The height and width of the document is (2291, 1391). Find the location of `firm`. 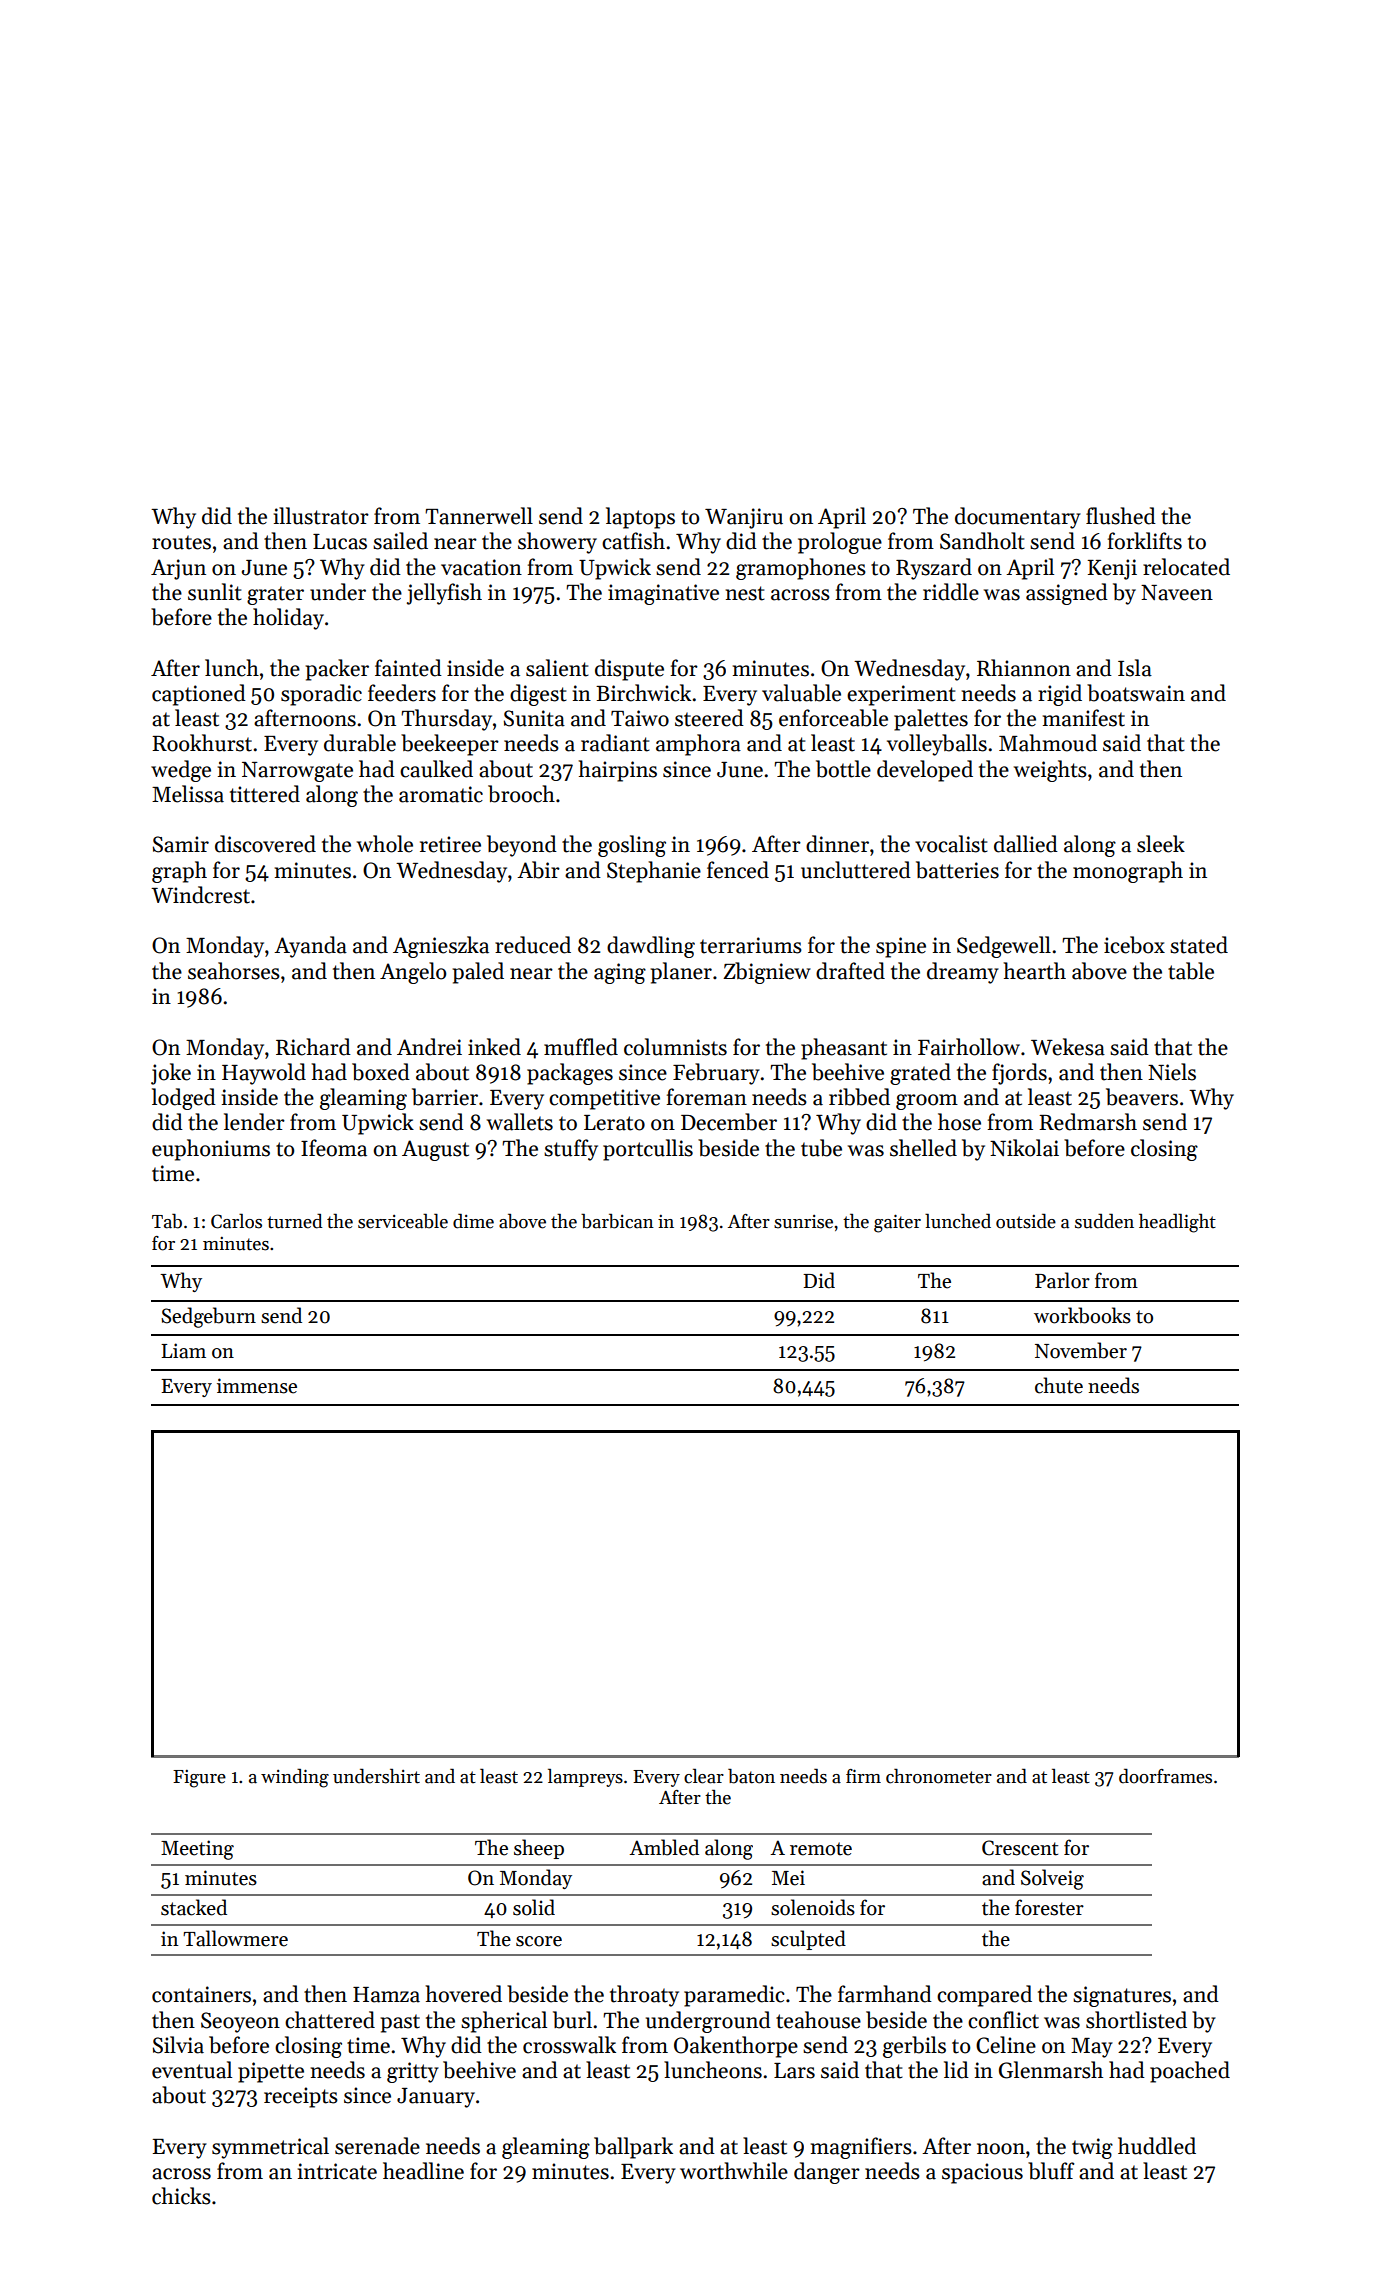

firm is located at coordinates (863, 1776).
